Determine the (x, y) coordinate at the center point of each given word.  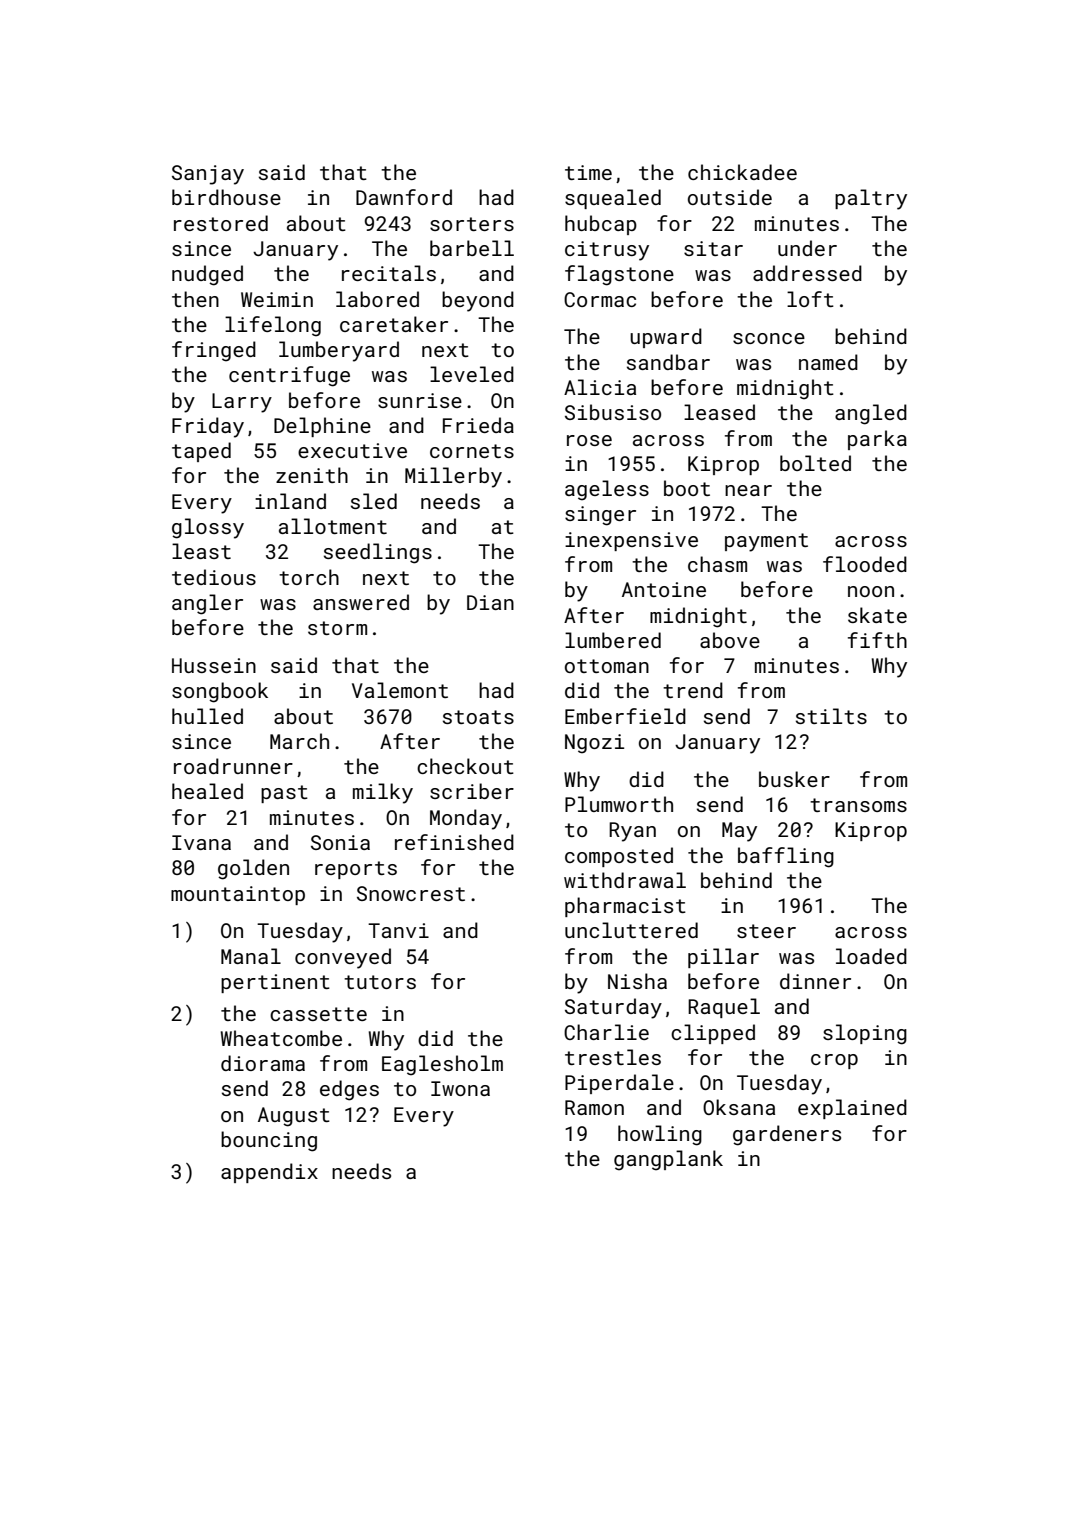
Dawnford (404, 197)
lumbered (613, 640)
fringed (214, 351)
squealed (613, 199)
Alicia (600, 387)
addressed (807, 273)
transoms (858, 805)
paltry (871, 199)
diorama (263, 1063)
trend (693, 690)
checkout (465, 766)
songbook (220, 692)
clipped (713, 1034)
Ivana (201, 842)
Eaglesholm (442, 1065)
